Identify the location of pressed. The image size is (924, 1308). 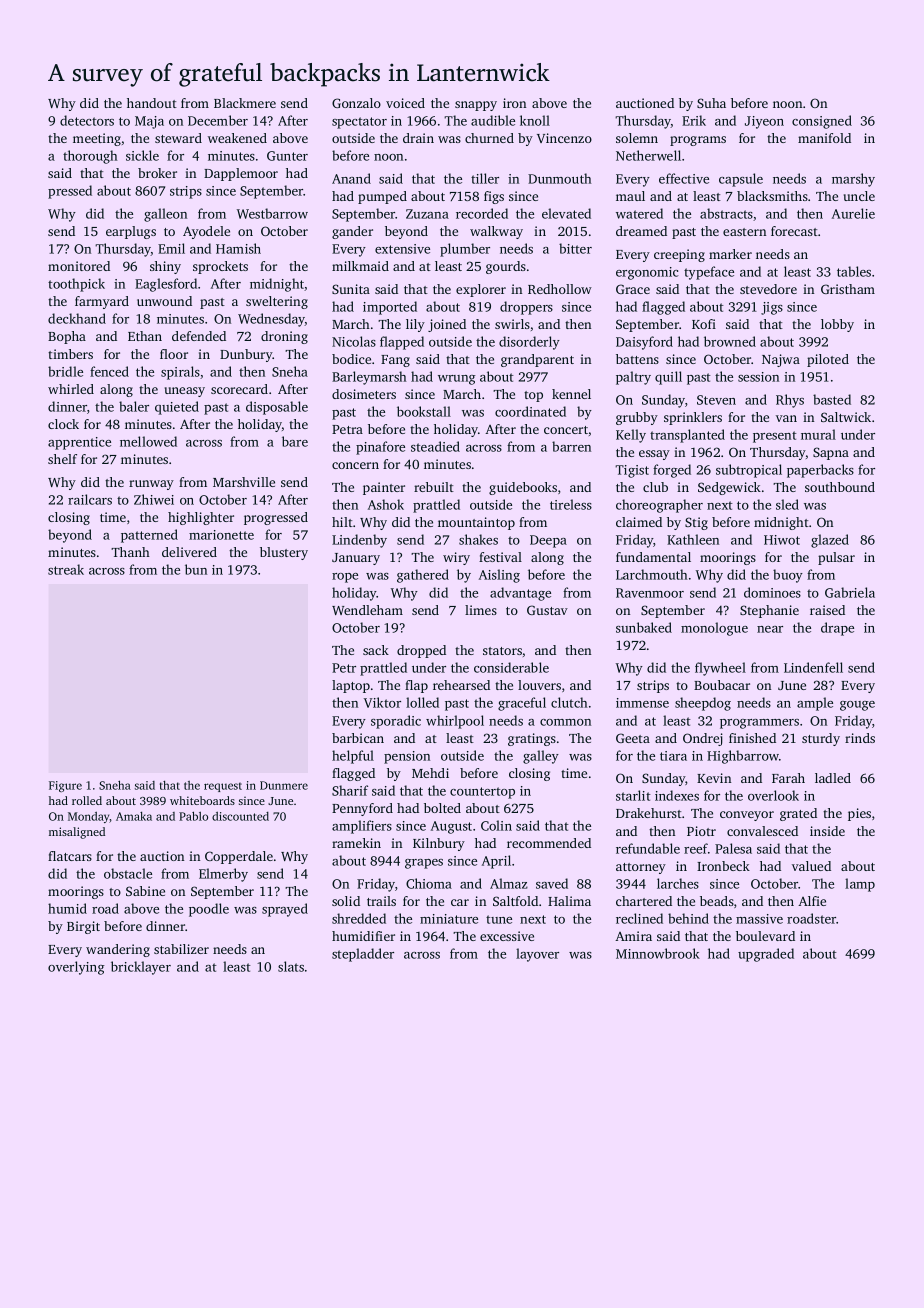
(70, 192).
